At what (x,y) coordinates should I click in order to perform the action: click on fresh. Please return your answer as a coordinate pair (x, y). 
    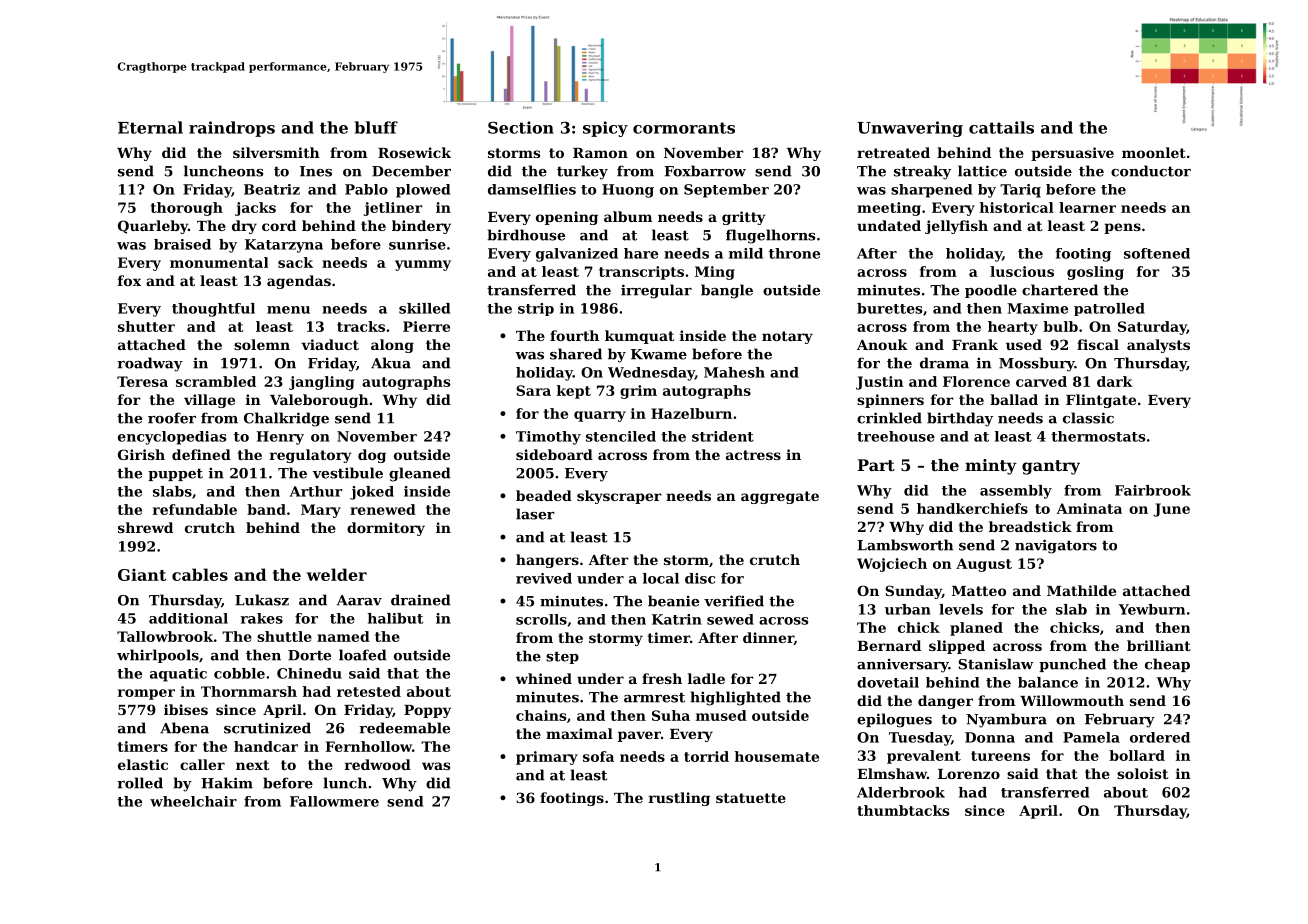
    Looking at the image, I should click on (662, 678).
